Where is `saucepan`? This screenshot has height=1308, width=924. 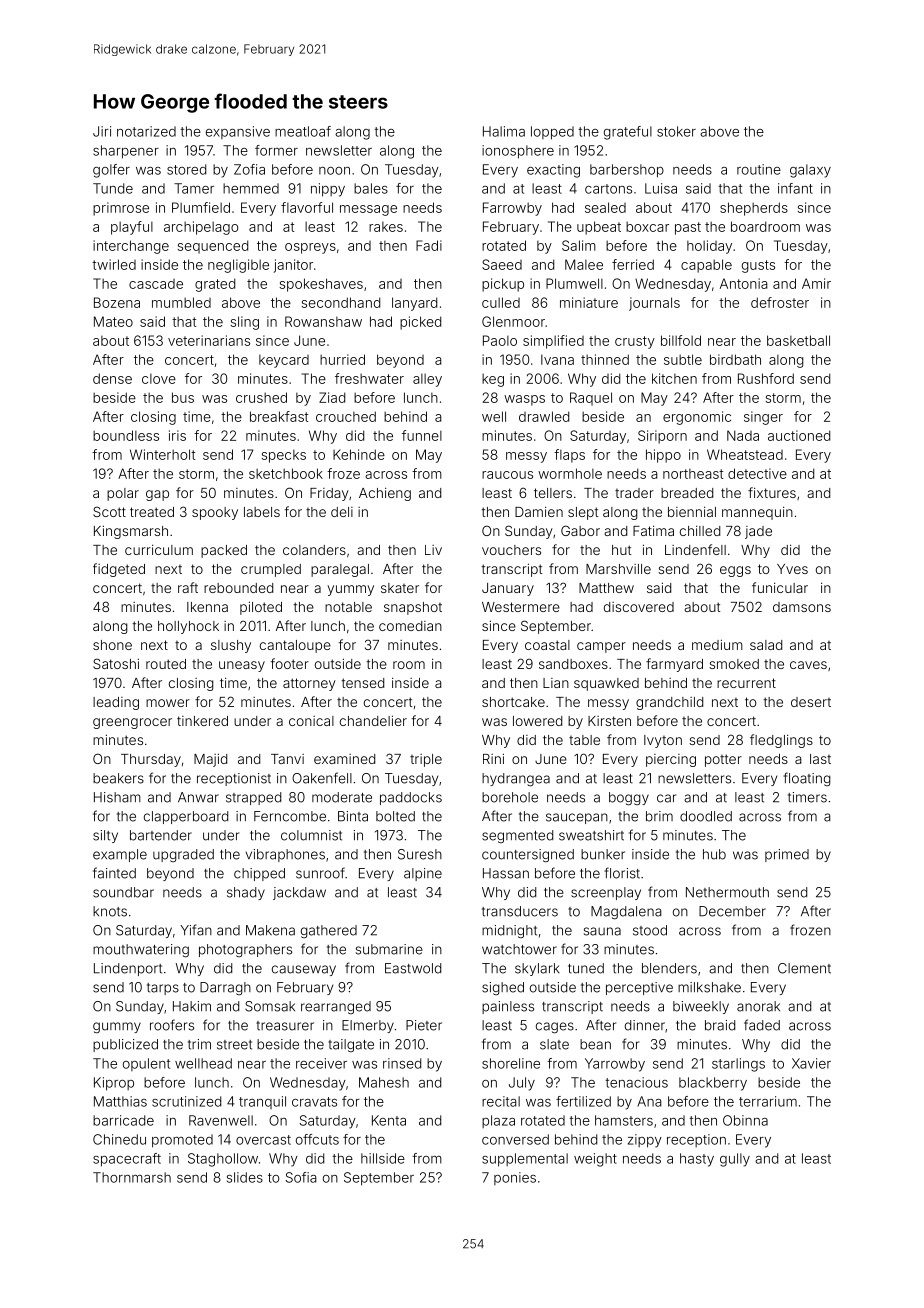
saucepan is located at coordinates (577, 818).
